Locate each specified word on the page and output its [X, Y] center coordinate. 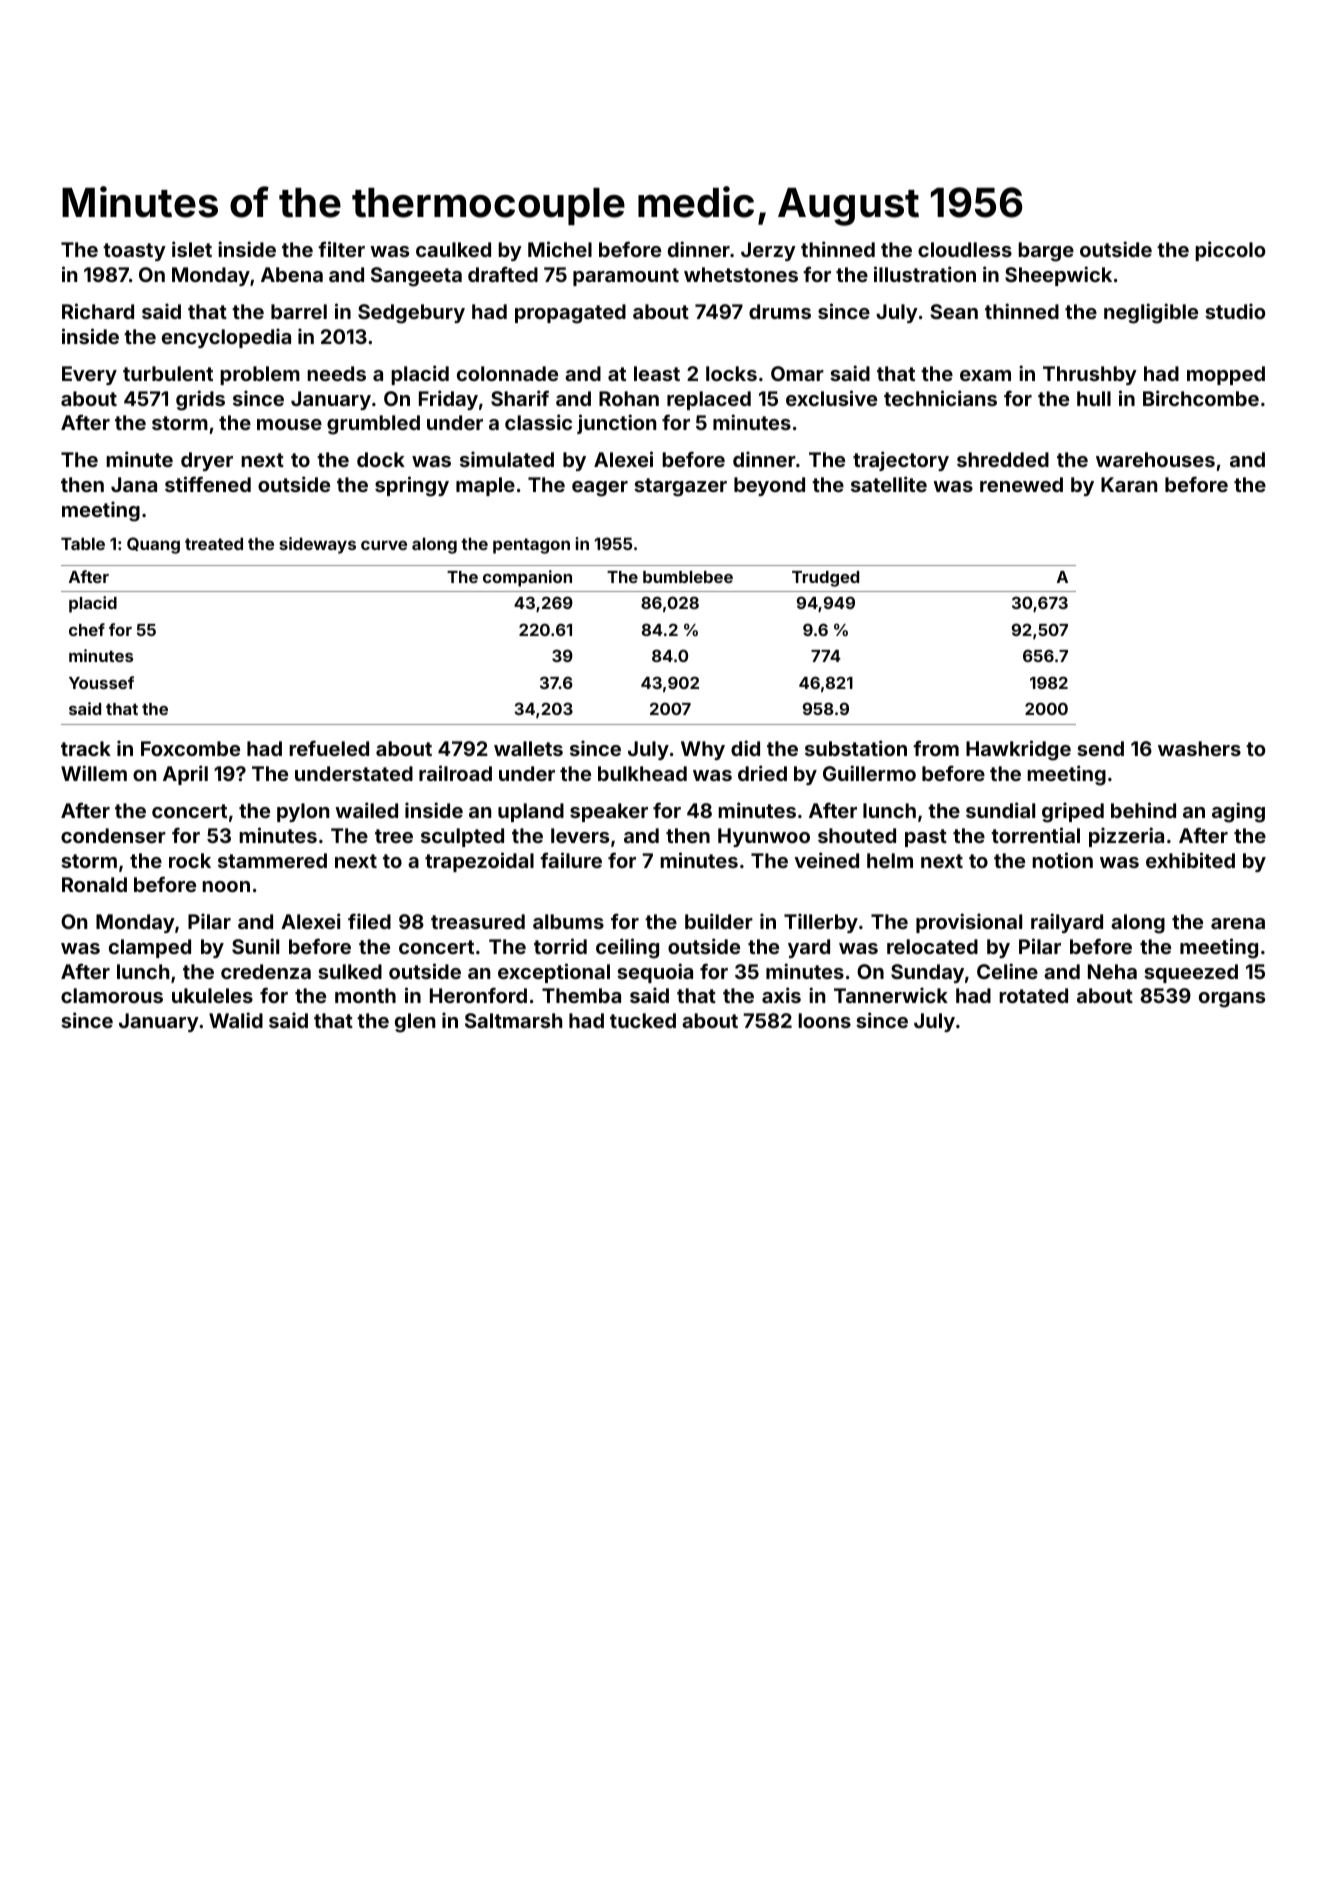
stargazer [680, 487]
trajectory [901, 461]
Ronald [94, 884]
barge [1046, 252]
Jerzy [768, 251]
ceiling [627, 948]
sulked [350, 971]
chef [87, 629]
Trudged [825, 579]
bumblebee [688, 577]
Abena [292, 274]
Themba [581, 995]
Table [83, 543]
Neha [1112, 971]
